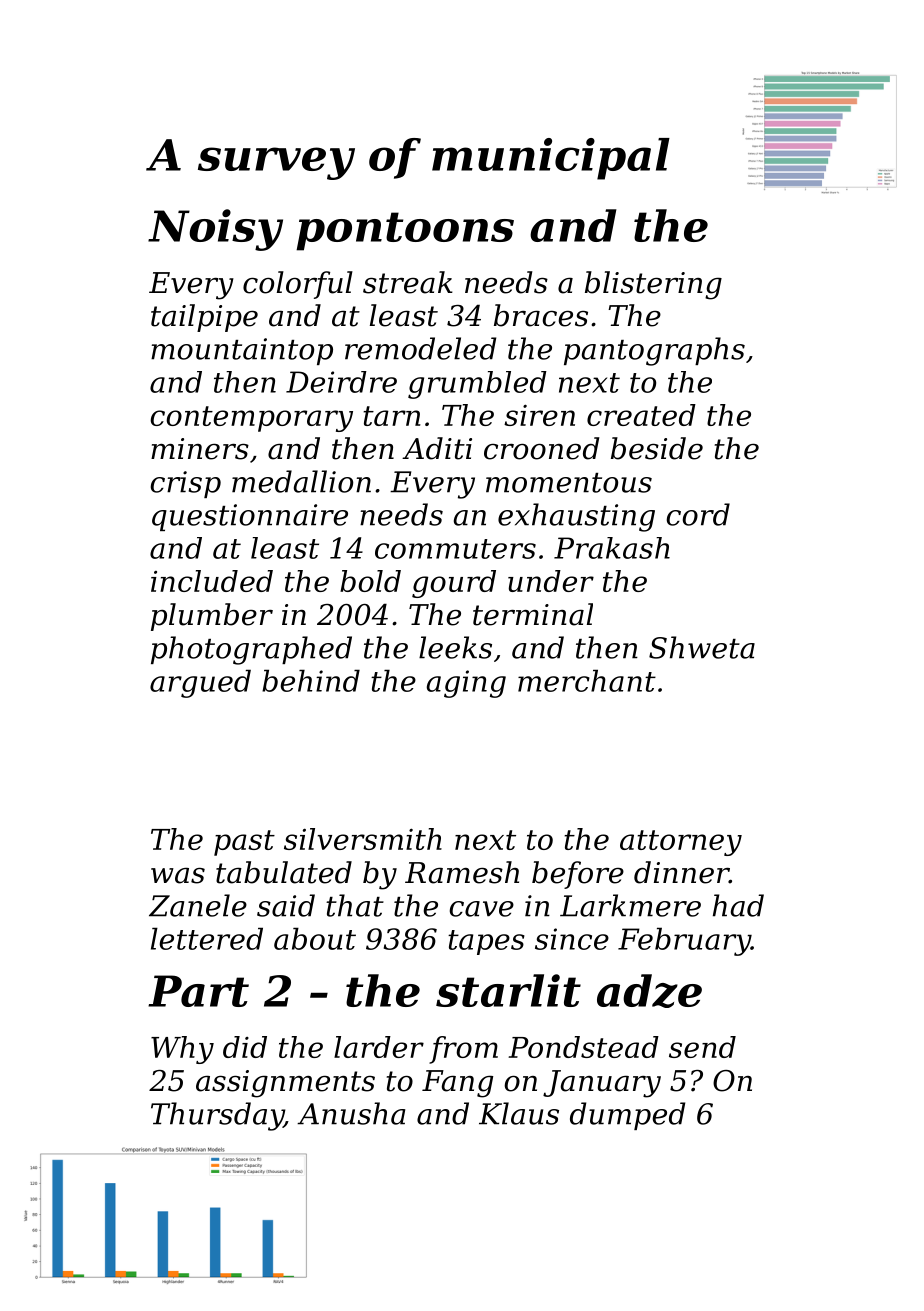  I want to click on Why, so click(182, 1050).
